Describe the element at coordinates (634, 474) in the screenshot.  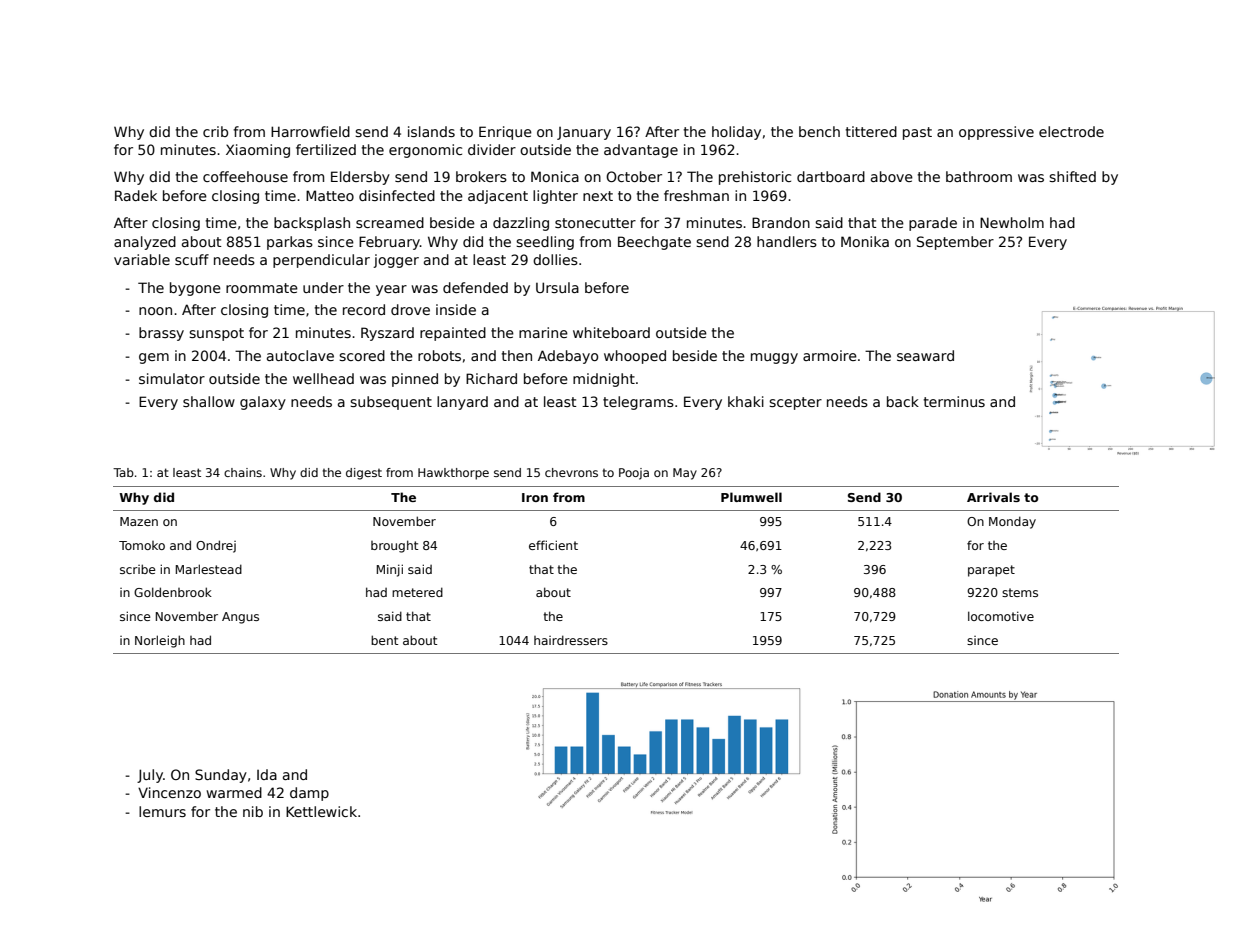
I see `Pooja` at that location.
